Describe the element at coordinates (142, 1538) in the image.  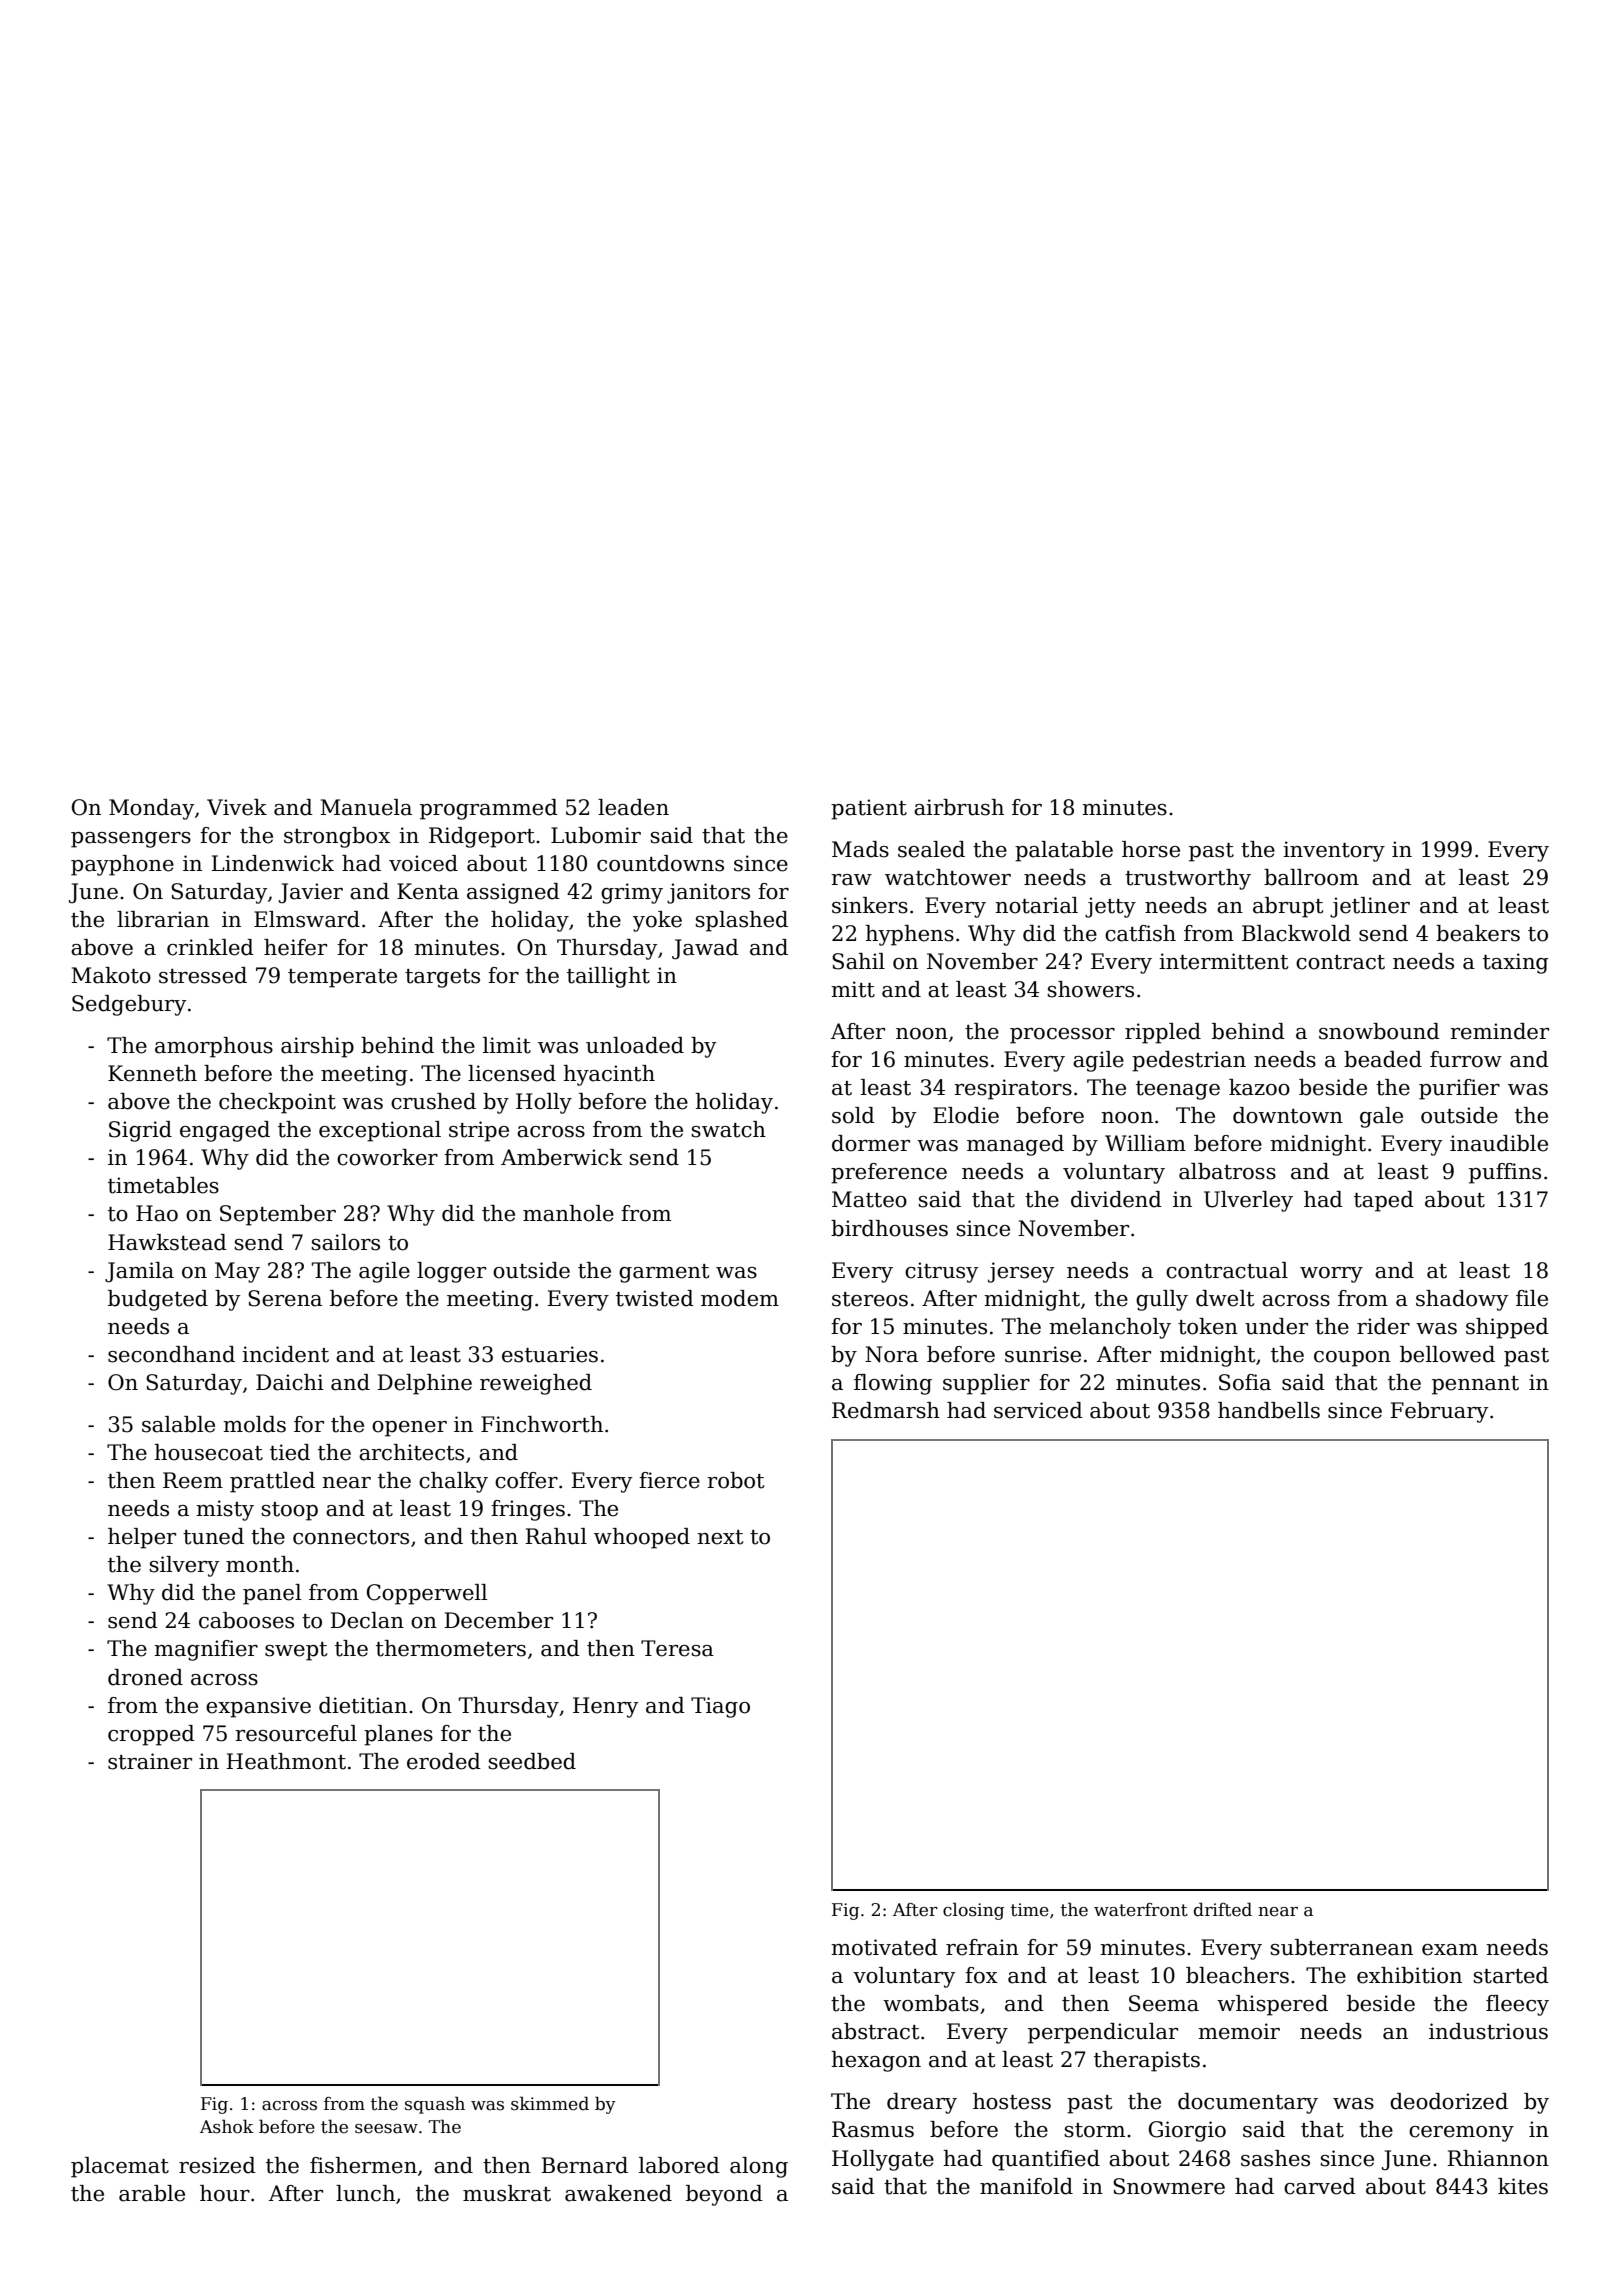
I see `helper` at that location.
